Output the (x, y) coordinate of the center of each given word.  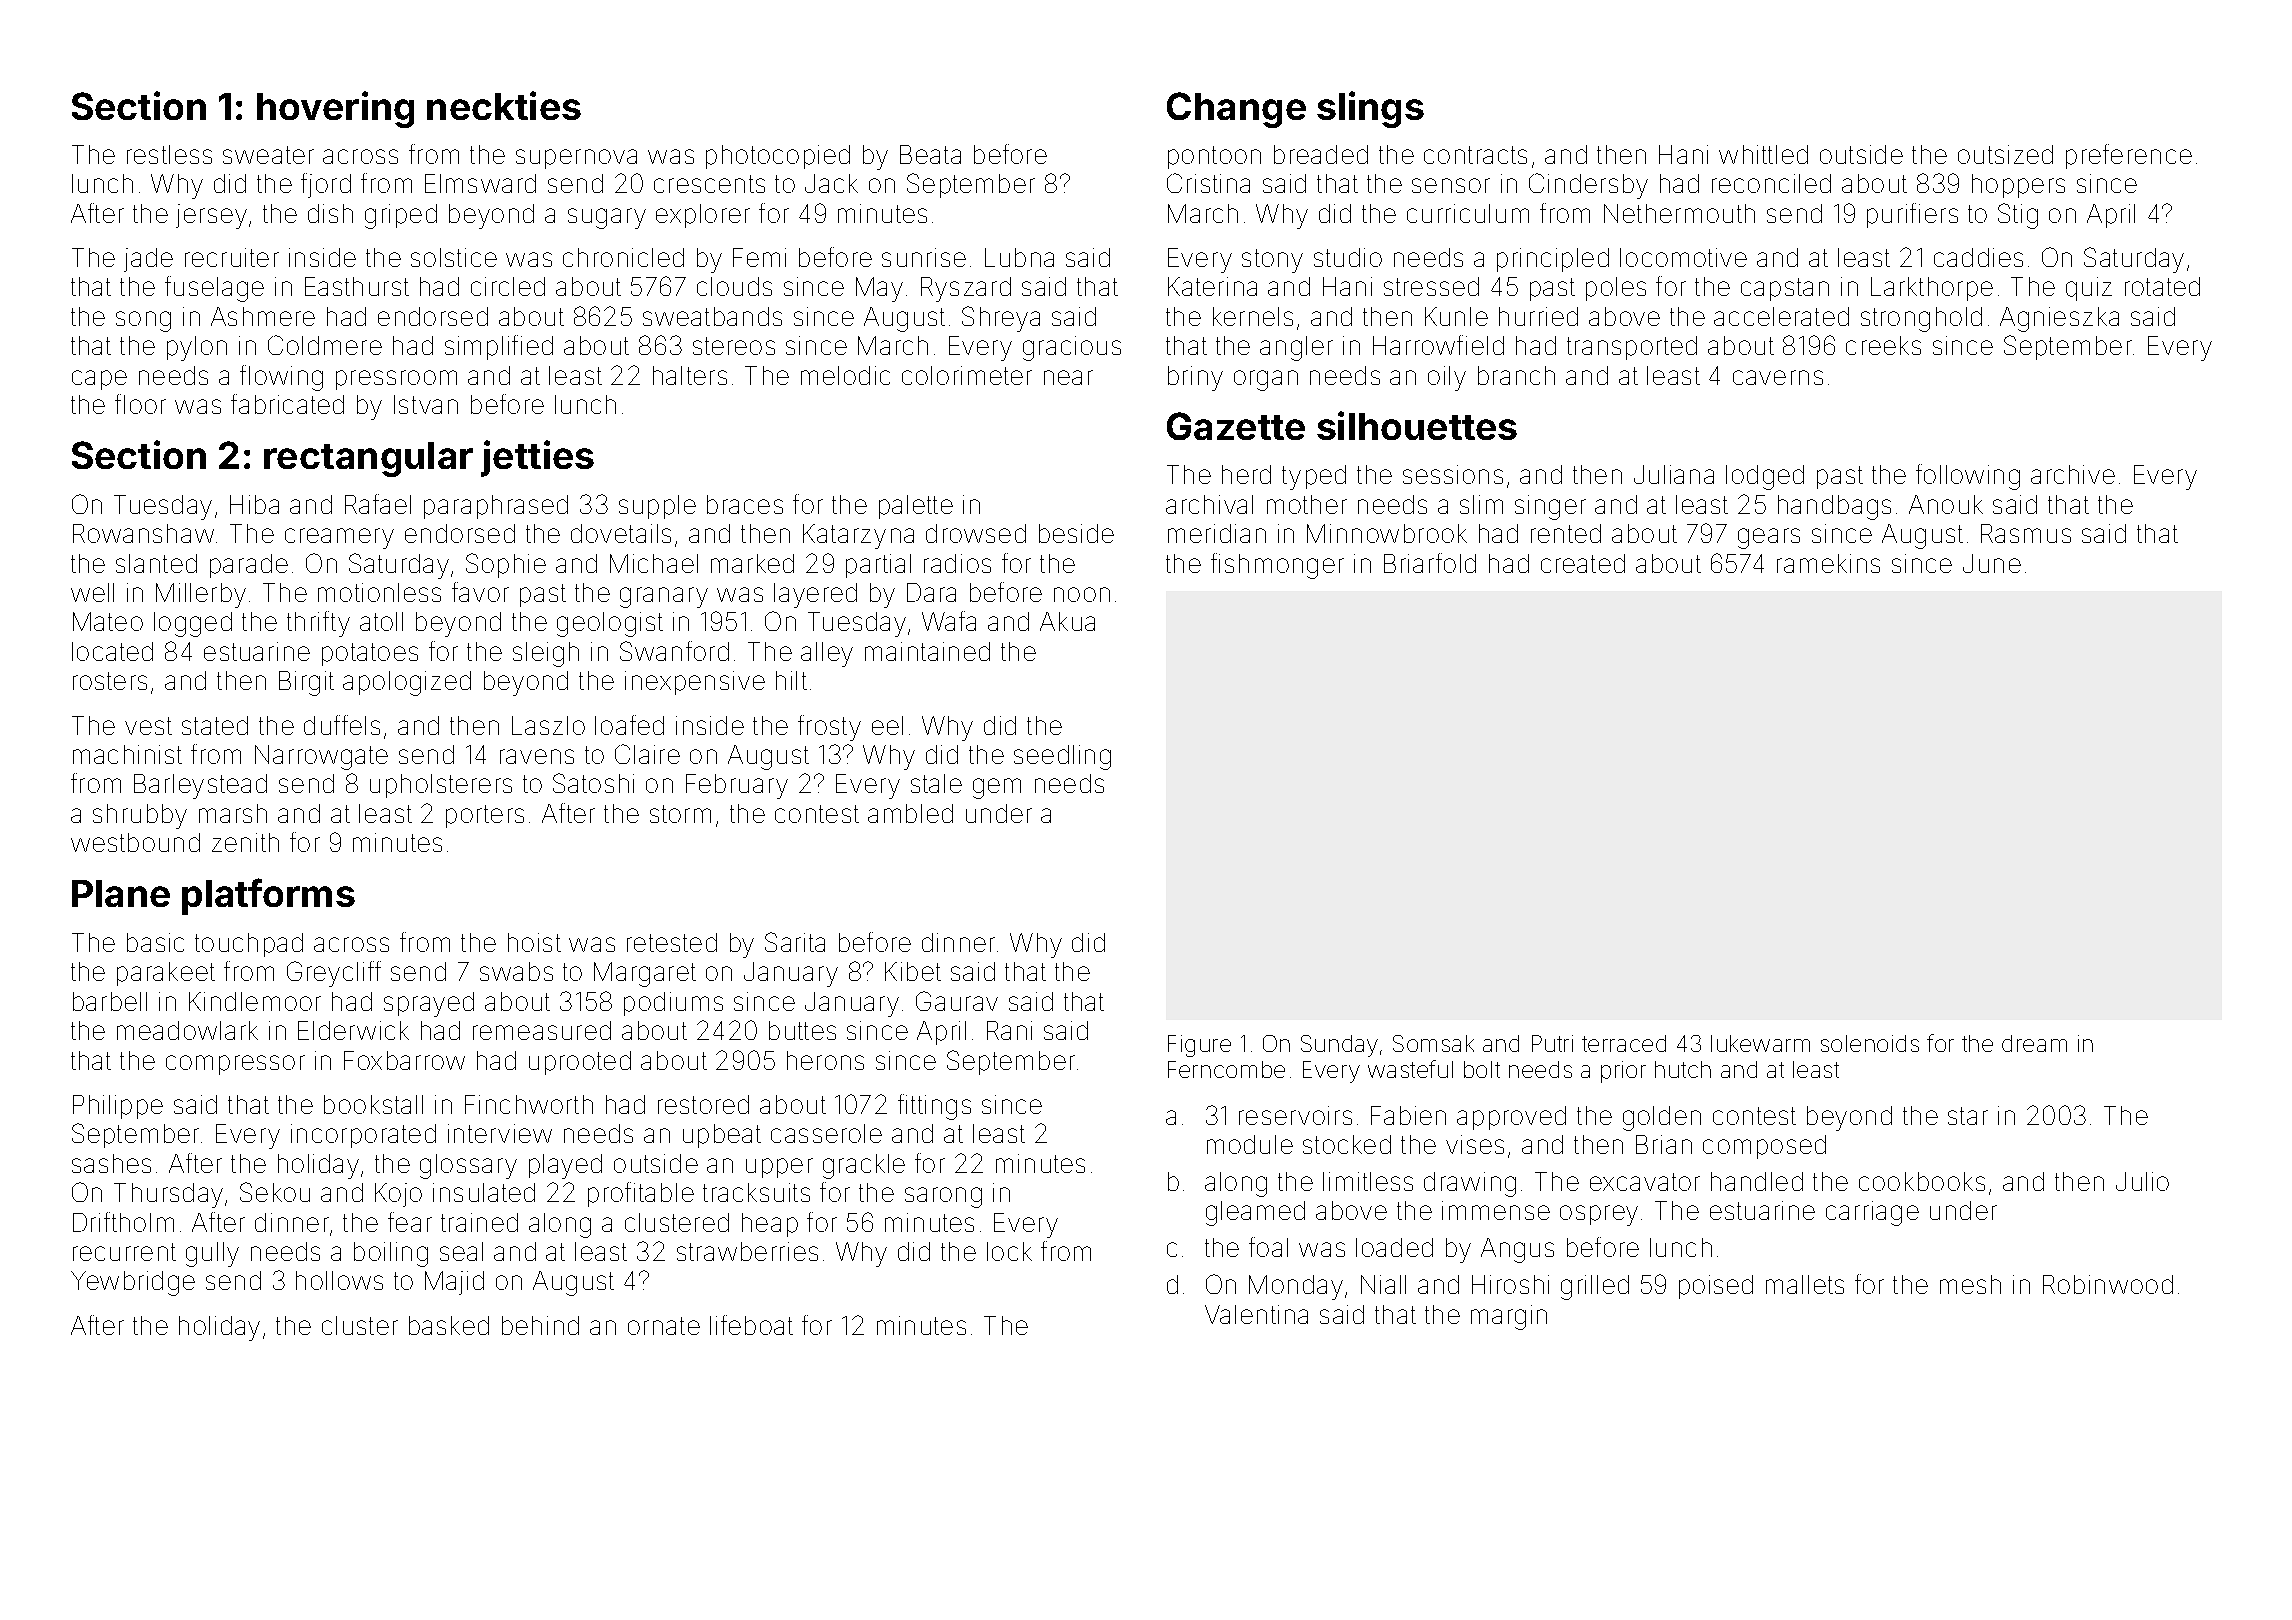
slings (1370, 109)
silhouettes (1417, 425)
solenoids (1870, 1043)
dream (2034, 1043)
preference (2129, 156)
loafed (629, 725)
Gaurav (957, 1001)
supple (657, 507)
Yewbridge (133, 1283)
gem (997, 788)
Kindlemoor (255, 1001)
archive (2073, 474)
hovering (335, 109)
